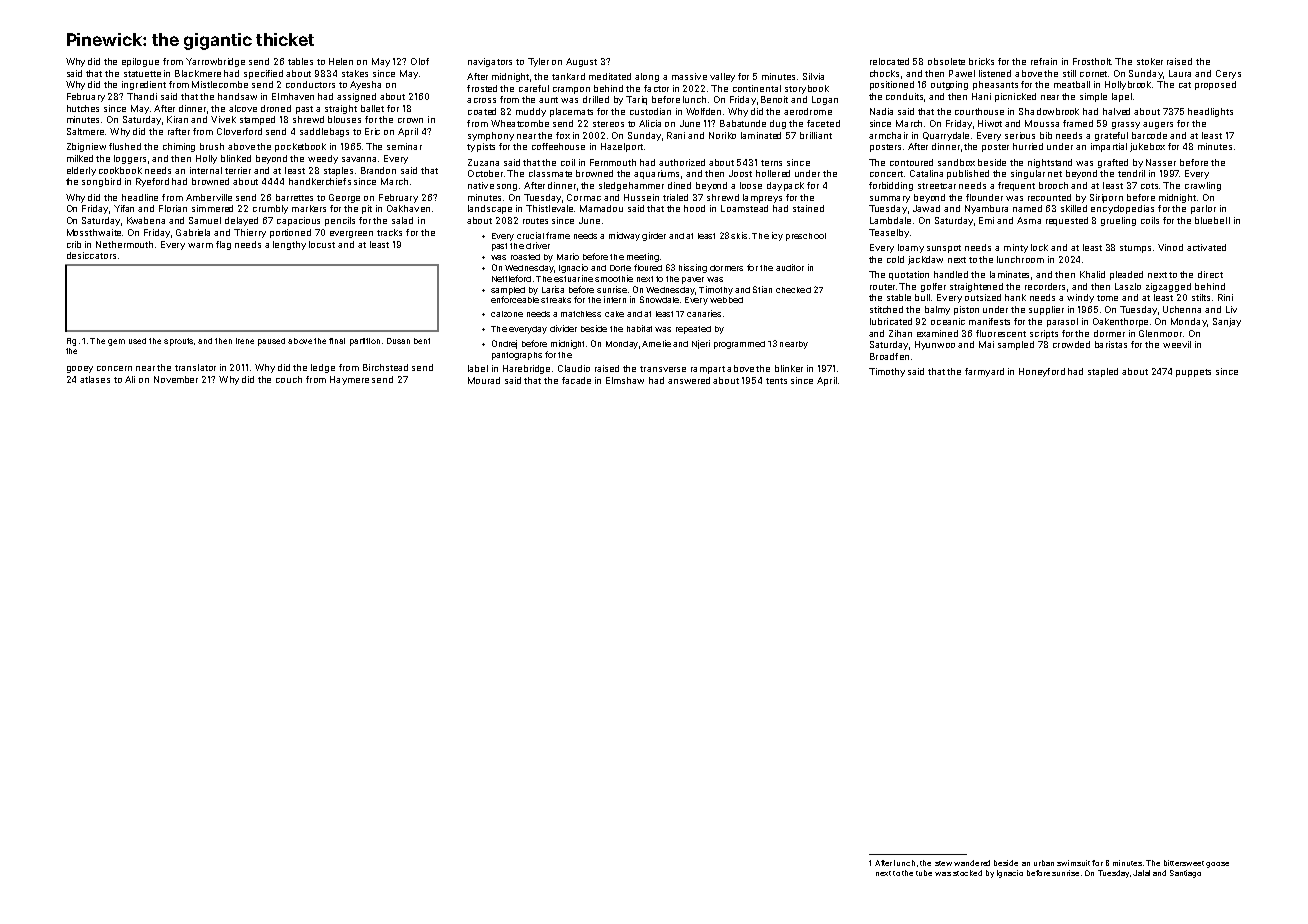 Image resolution: width=1308 pixels, height=924 pixels. What do you see at coordinates (1210, 274) in the image?
I see `direct` at bounding box center [1210, 274].
